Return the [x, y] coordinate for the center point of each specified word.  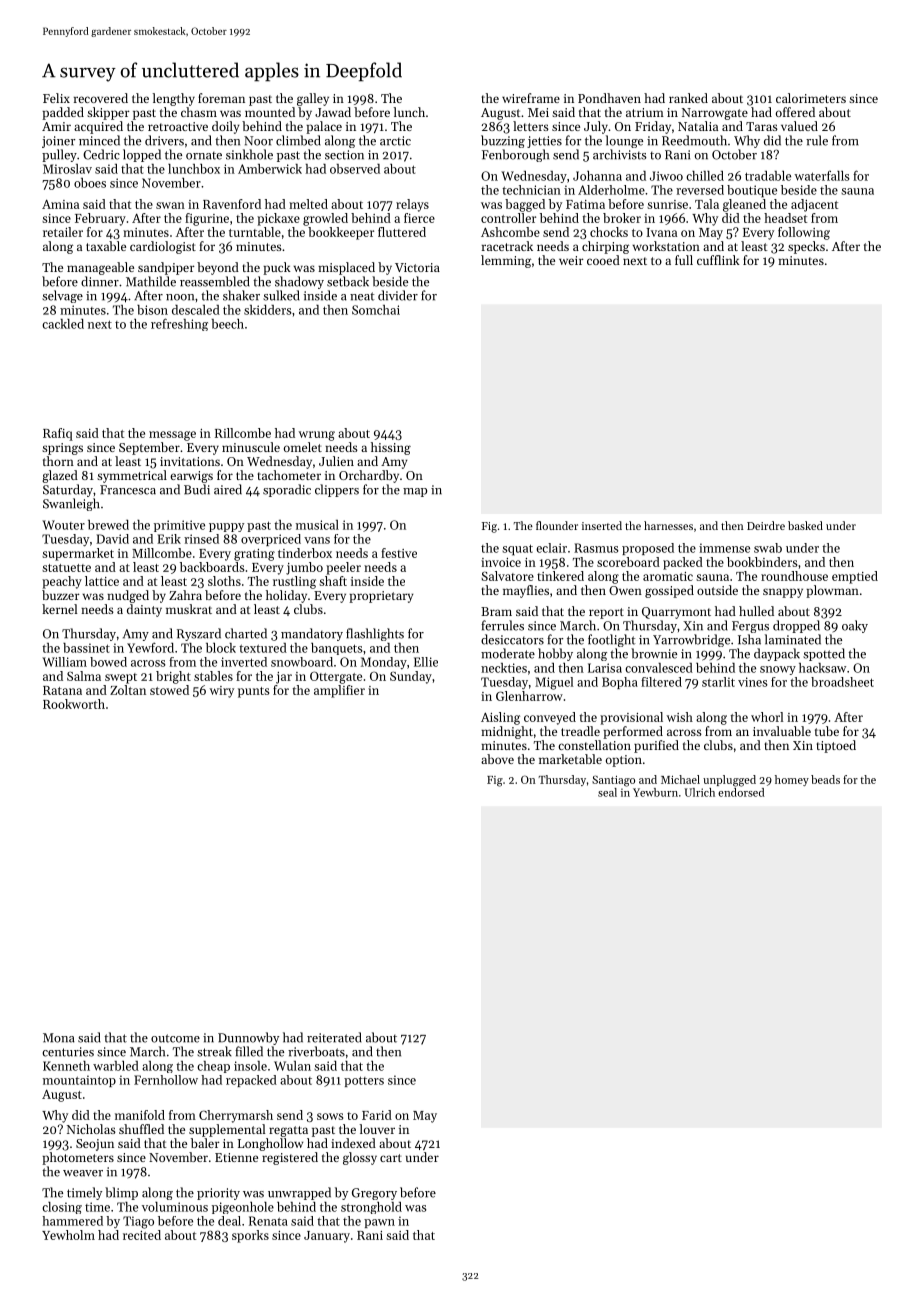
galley [313, 99]
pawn [379, 1223]
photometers [78, 1158]
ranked [688, 98]
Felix [56, 98]
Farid [377, 1115]
